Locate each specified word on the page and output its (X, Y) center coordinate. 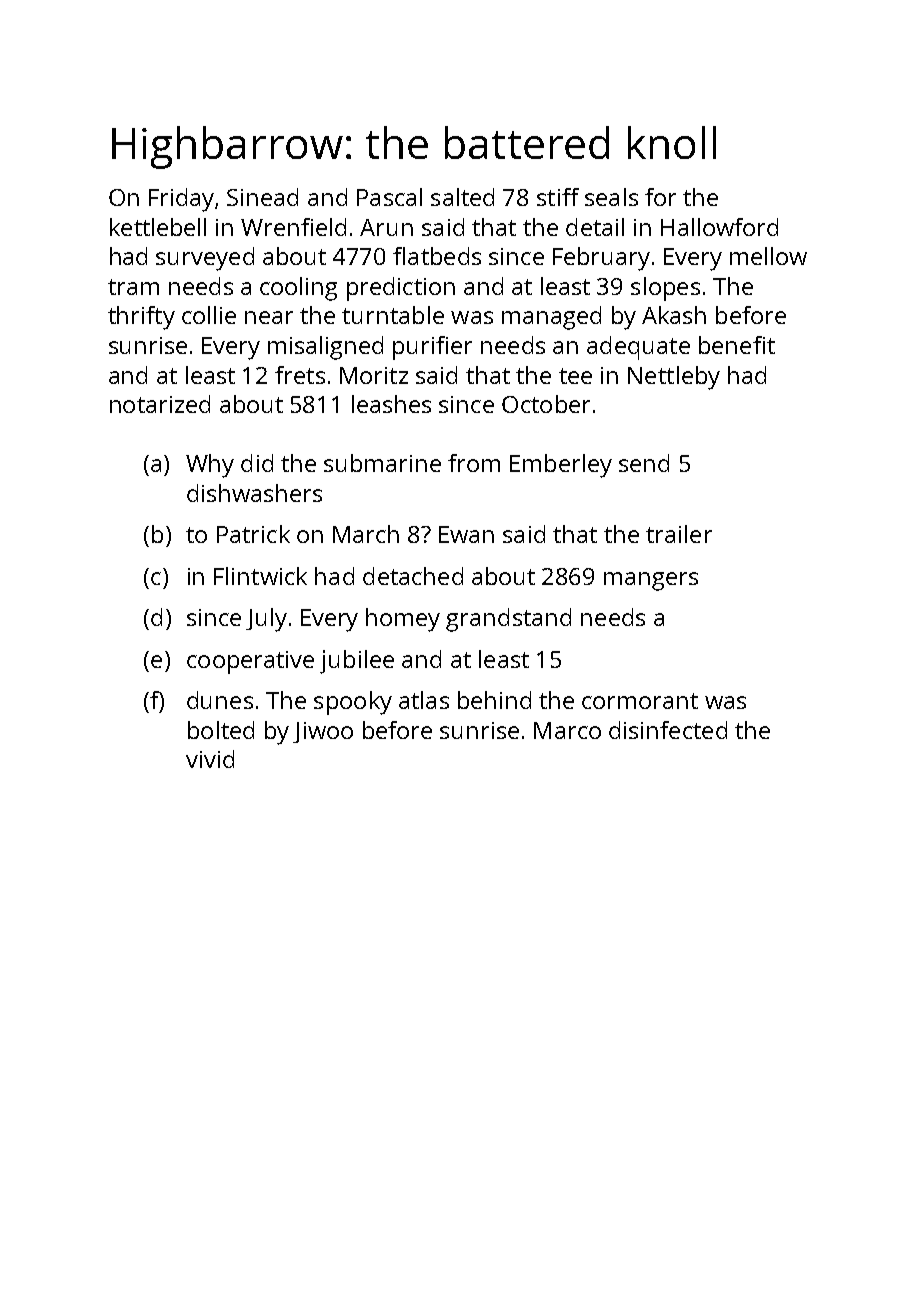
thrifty (141, 318)
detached (413, 576)
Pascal (389, 197)
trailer (679, 534)
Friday (181, 200)
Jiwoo (323, 732)
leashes (391, 404)
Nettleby (674, 378)
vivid (210, 759)
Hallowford (719, 227)
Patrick (253, 534)
